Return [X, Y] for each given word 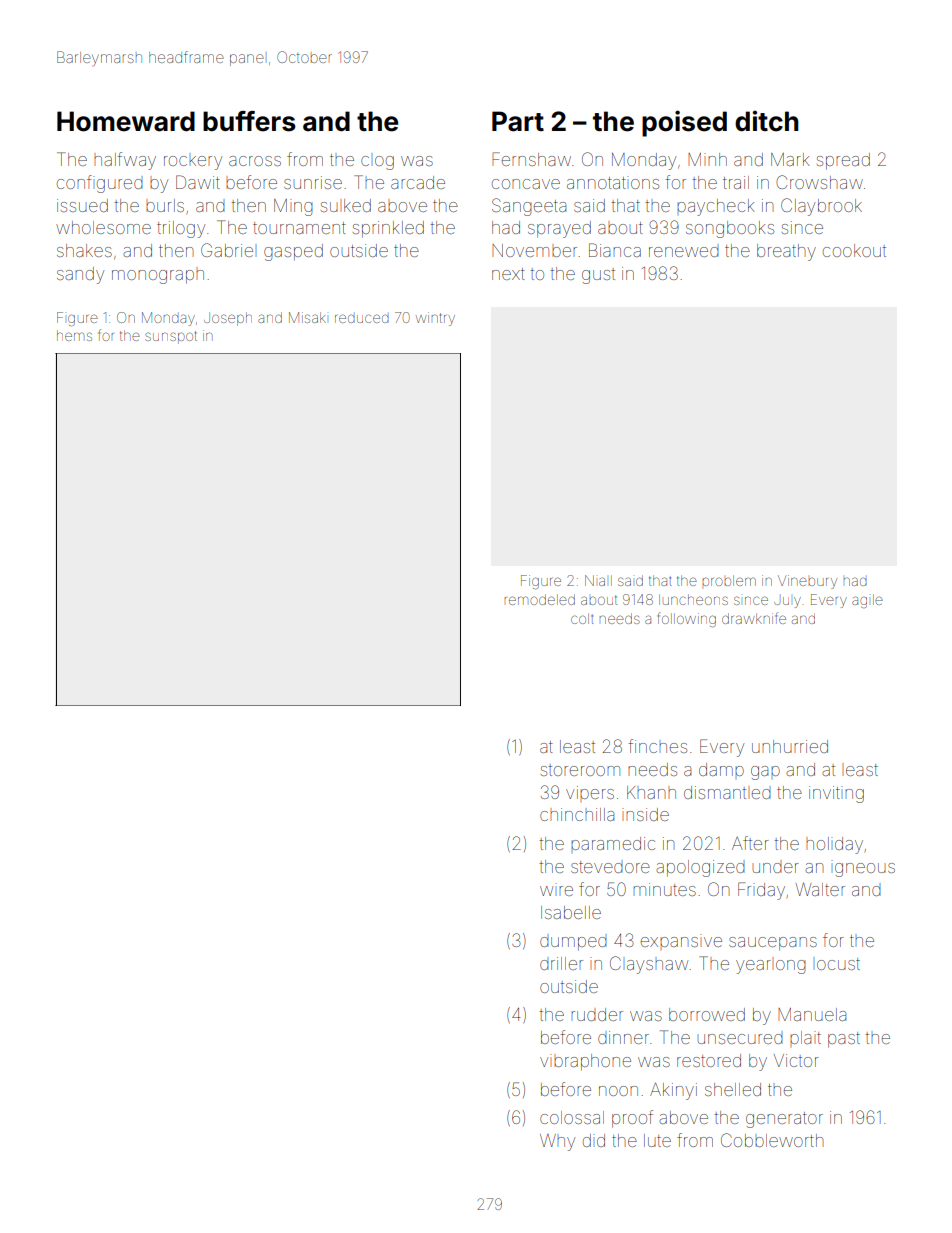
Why [557, 1142]
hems [74, 335]
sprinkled [388, 229]
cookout [854, 250]
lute [657, 1140]
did [594, 1140]
